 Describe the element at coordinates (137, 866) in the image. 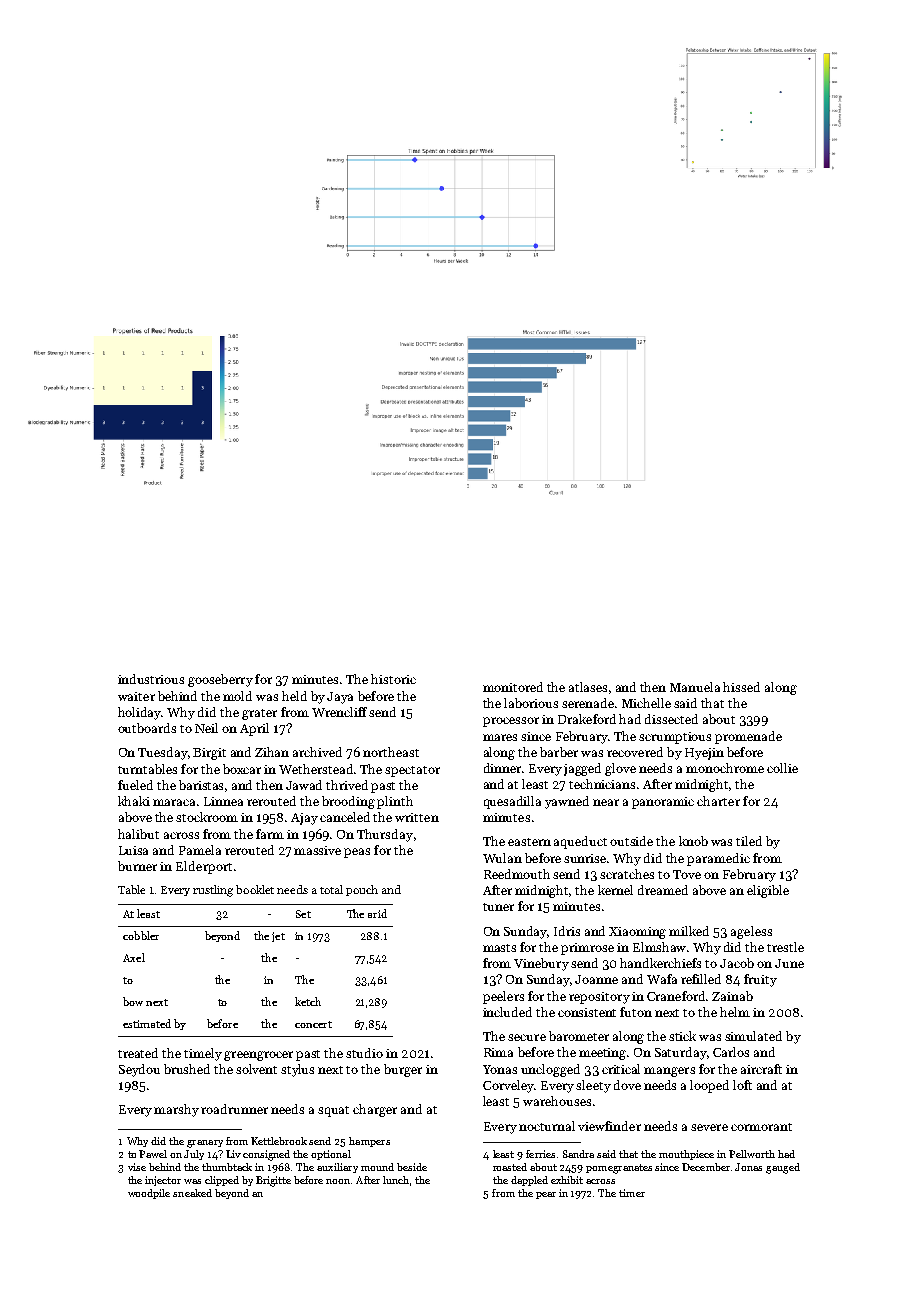

I see `burner` at that location.
